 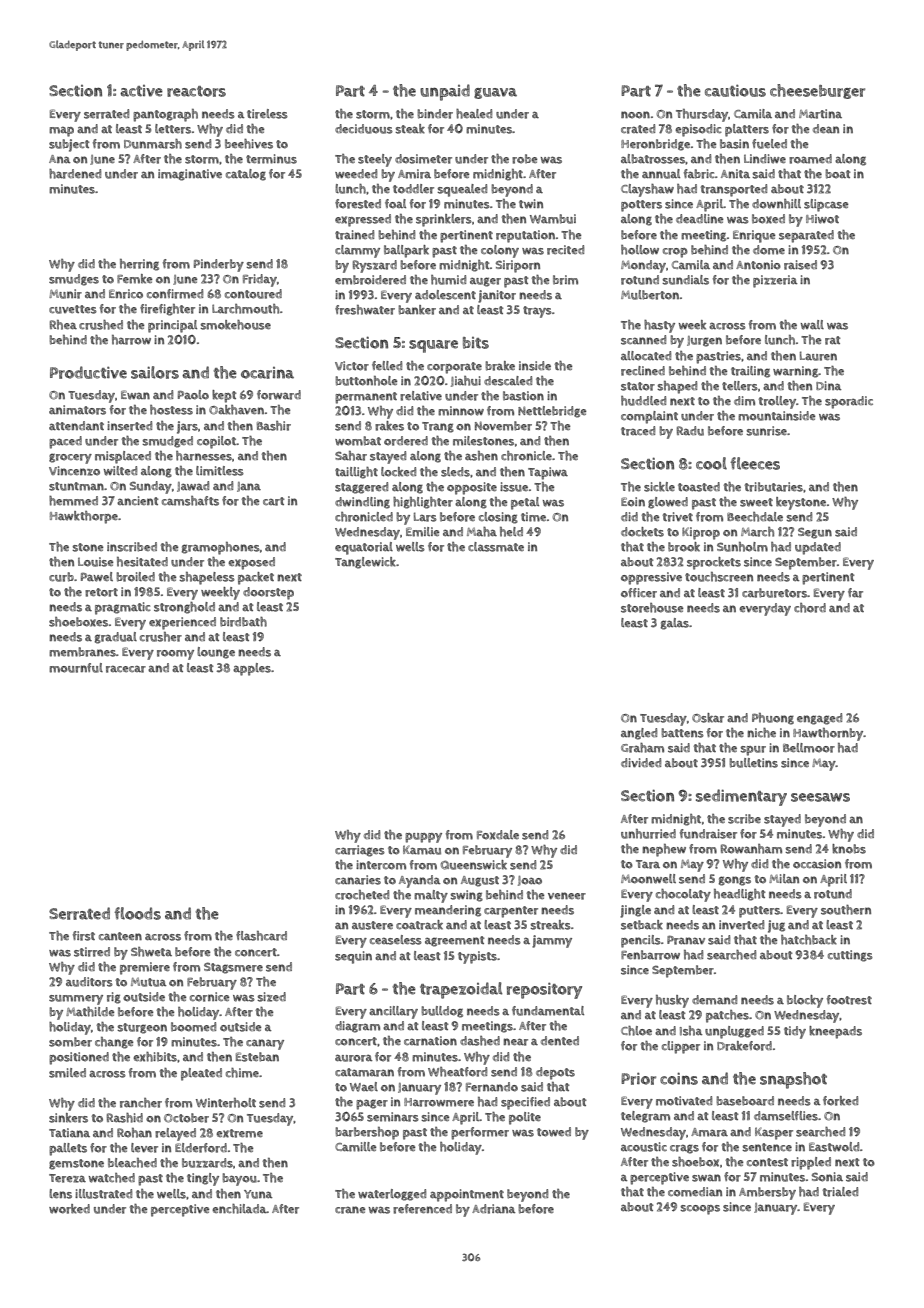 What do you see at coordinates (88, 372) in the screenshot?
I see `Productive` at bounding box center [88, 372].
